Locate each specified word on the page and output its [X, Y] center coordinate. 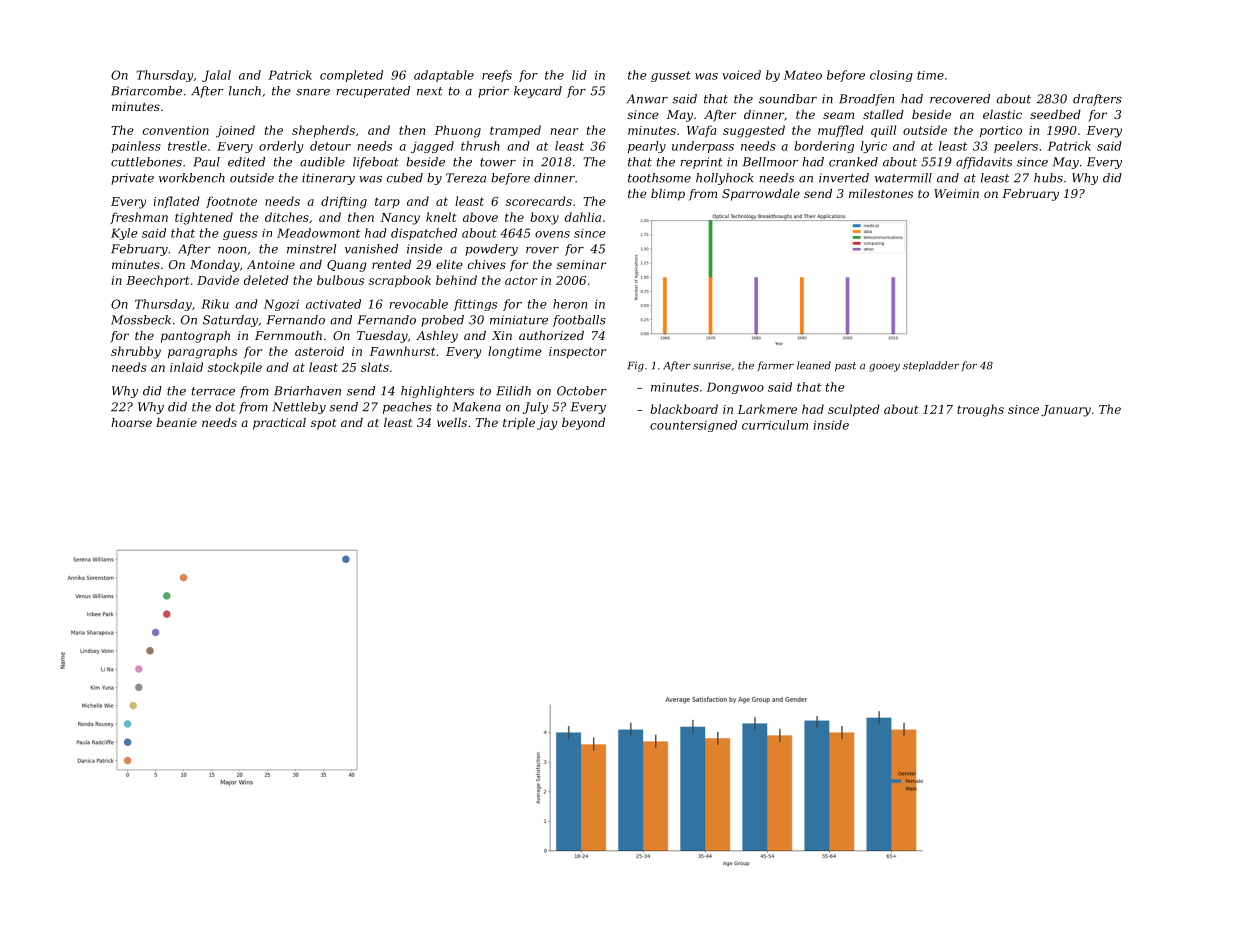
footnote [231, 202]
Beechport [158, 281]
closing [891, 76]
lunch [245, 91]
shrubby [136, 352]
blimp [668, 195]
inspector [577, 352]
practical [279, 424]
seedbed [1055, 114]
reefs [497, 76]
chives [487, 264]
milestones [881, 193]
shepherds [323, 131]
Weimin [956, 193]
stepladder [931, 366]
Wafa [701, 131]
